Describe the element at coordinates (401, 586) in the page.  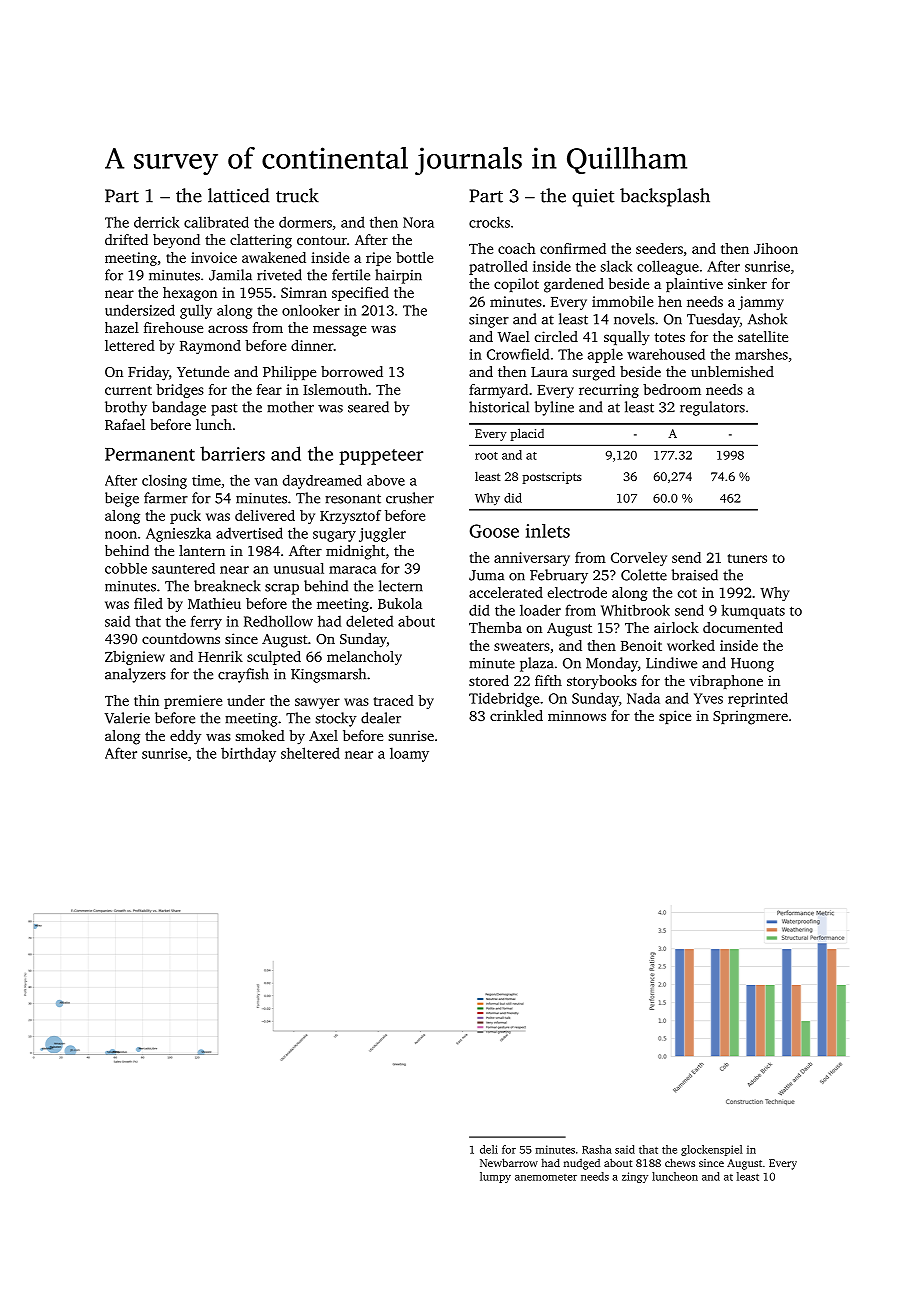
I see `lectern` at that location.
